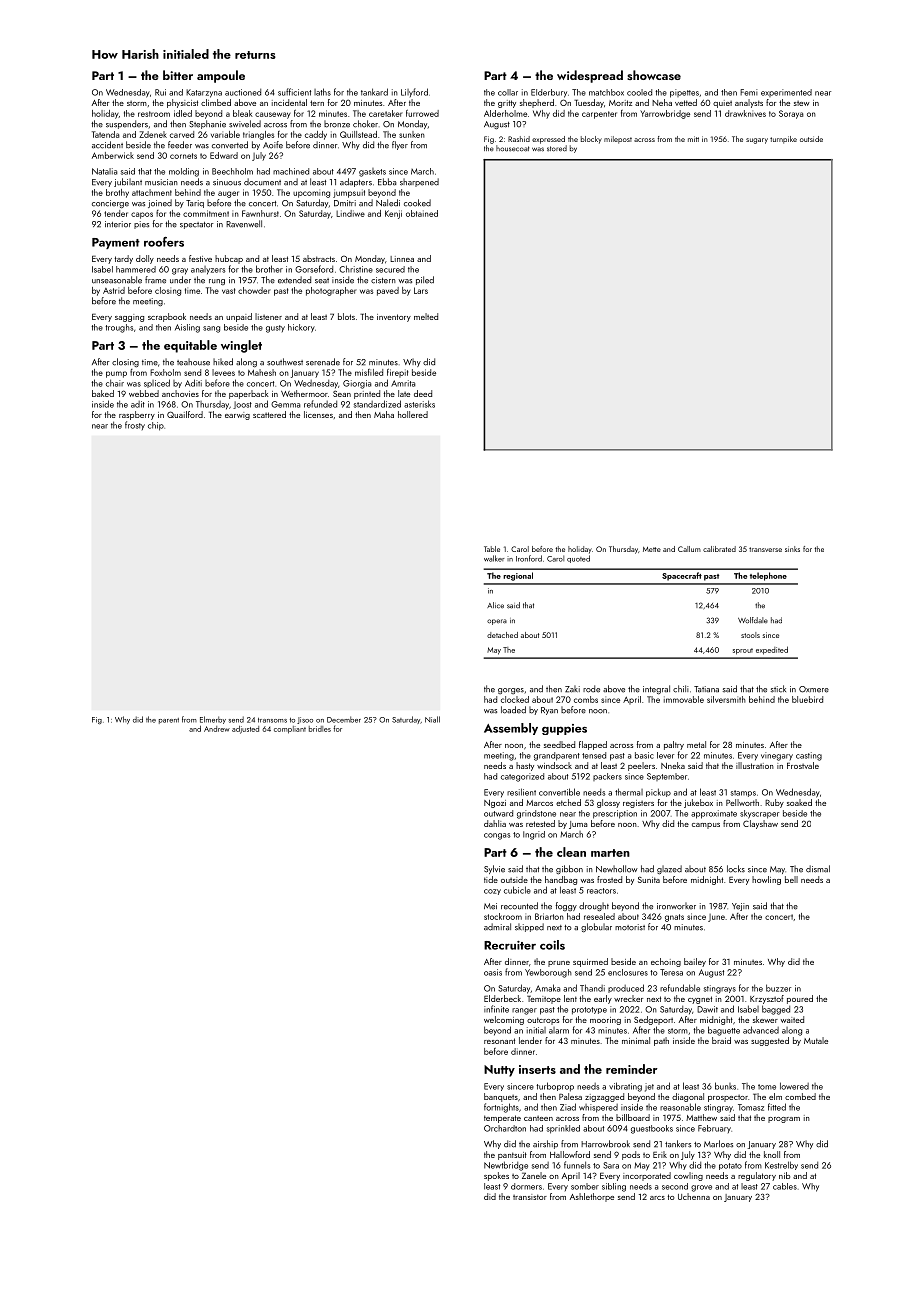  What do you see at coordinates (496, 1176) in the screenshot?
I see `spokes` at bounding box center [496, 1176].
